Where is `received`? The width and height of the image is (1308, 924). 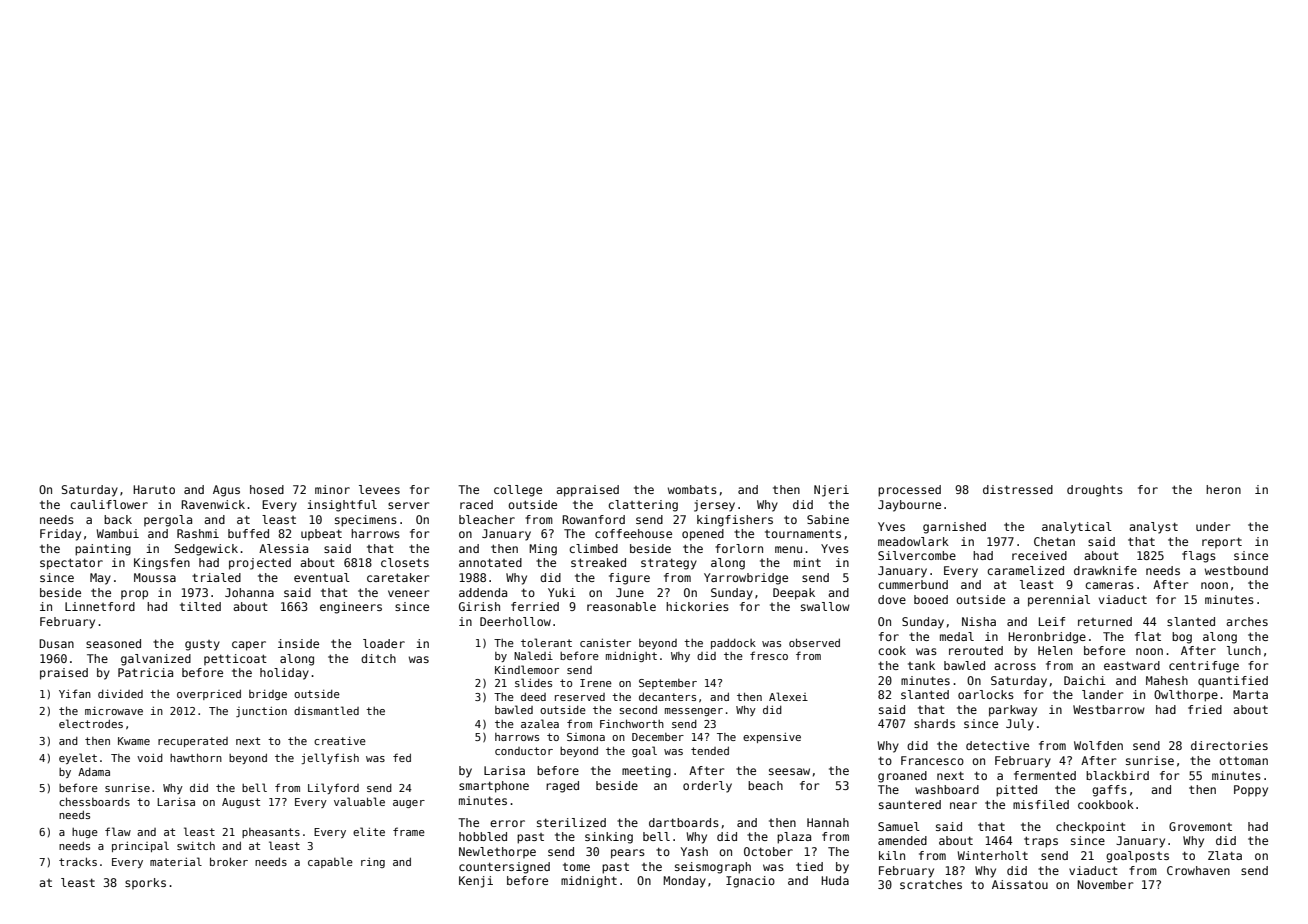 received is located at coordinates (1039, 555).
